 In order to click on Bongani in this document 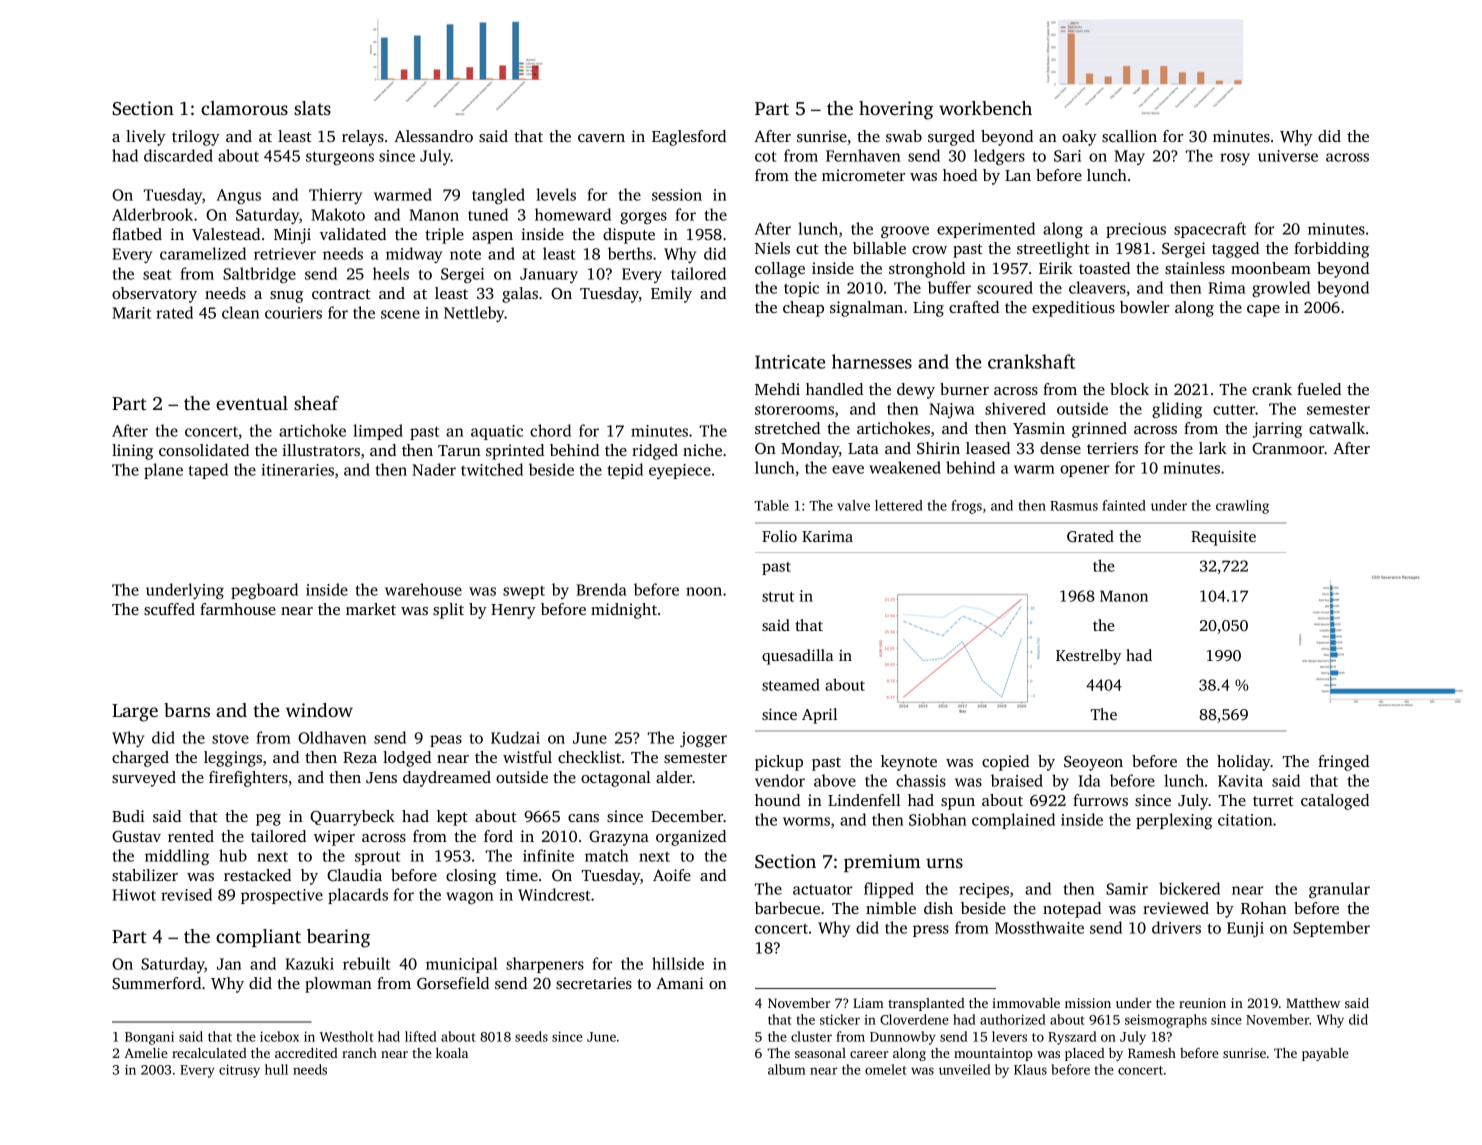, I will do `click(149, 1038)`.
